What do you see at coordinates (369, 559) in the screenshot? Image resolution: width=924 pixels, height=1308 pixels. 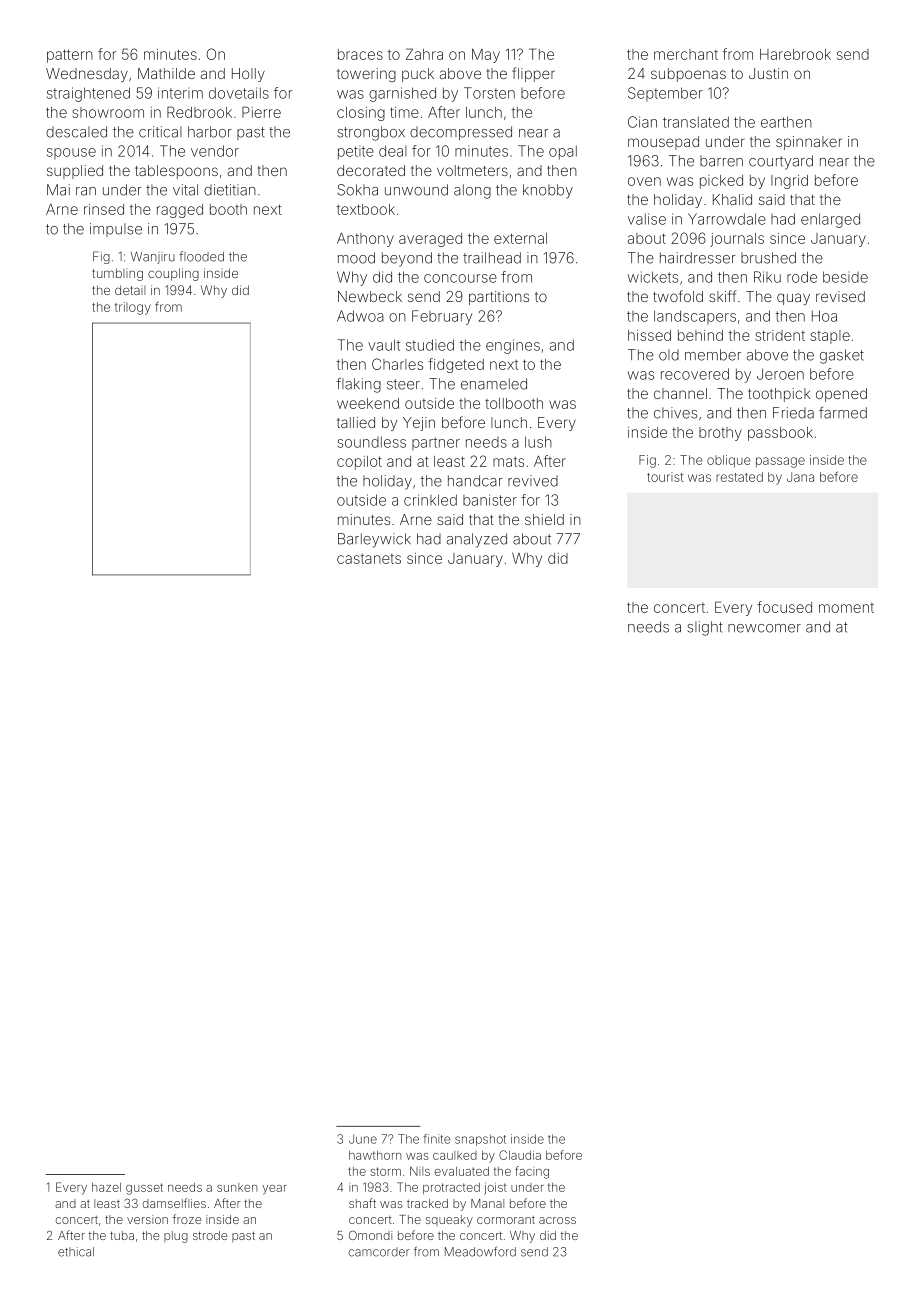 I see `castanets` at bounding box center [369, 559].
